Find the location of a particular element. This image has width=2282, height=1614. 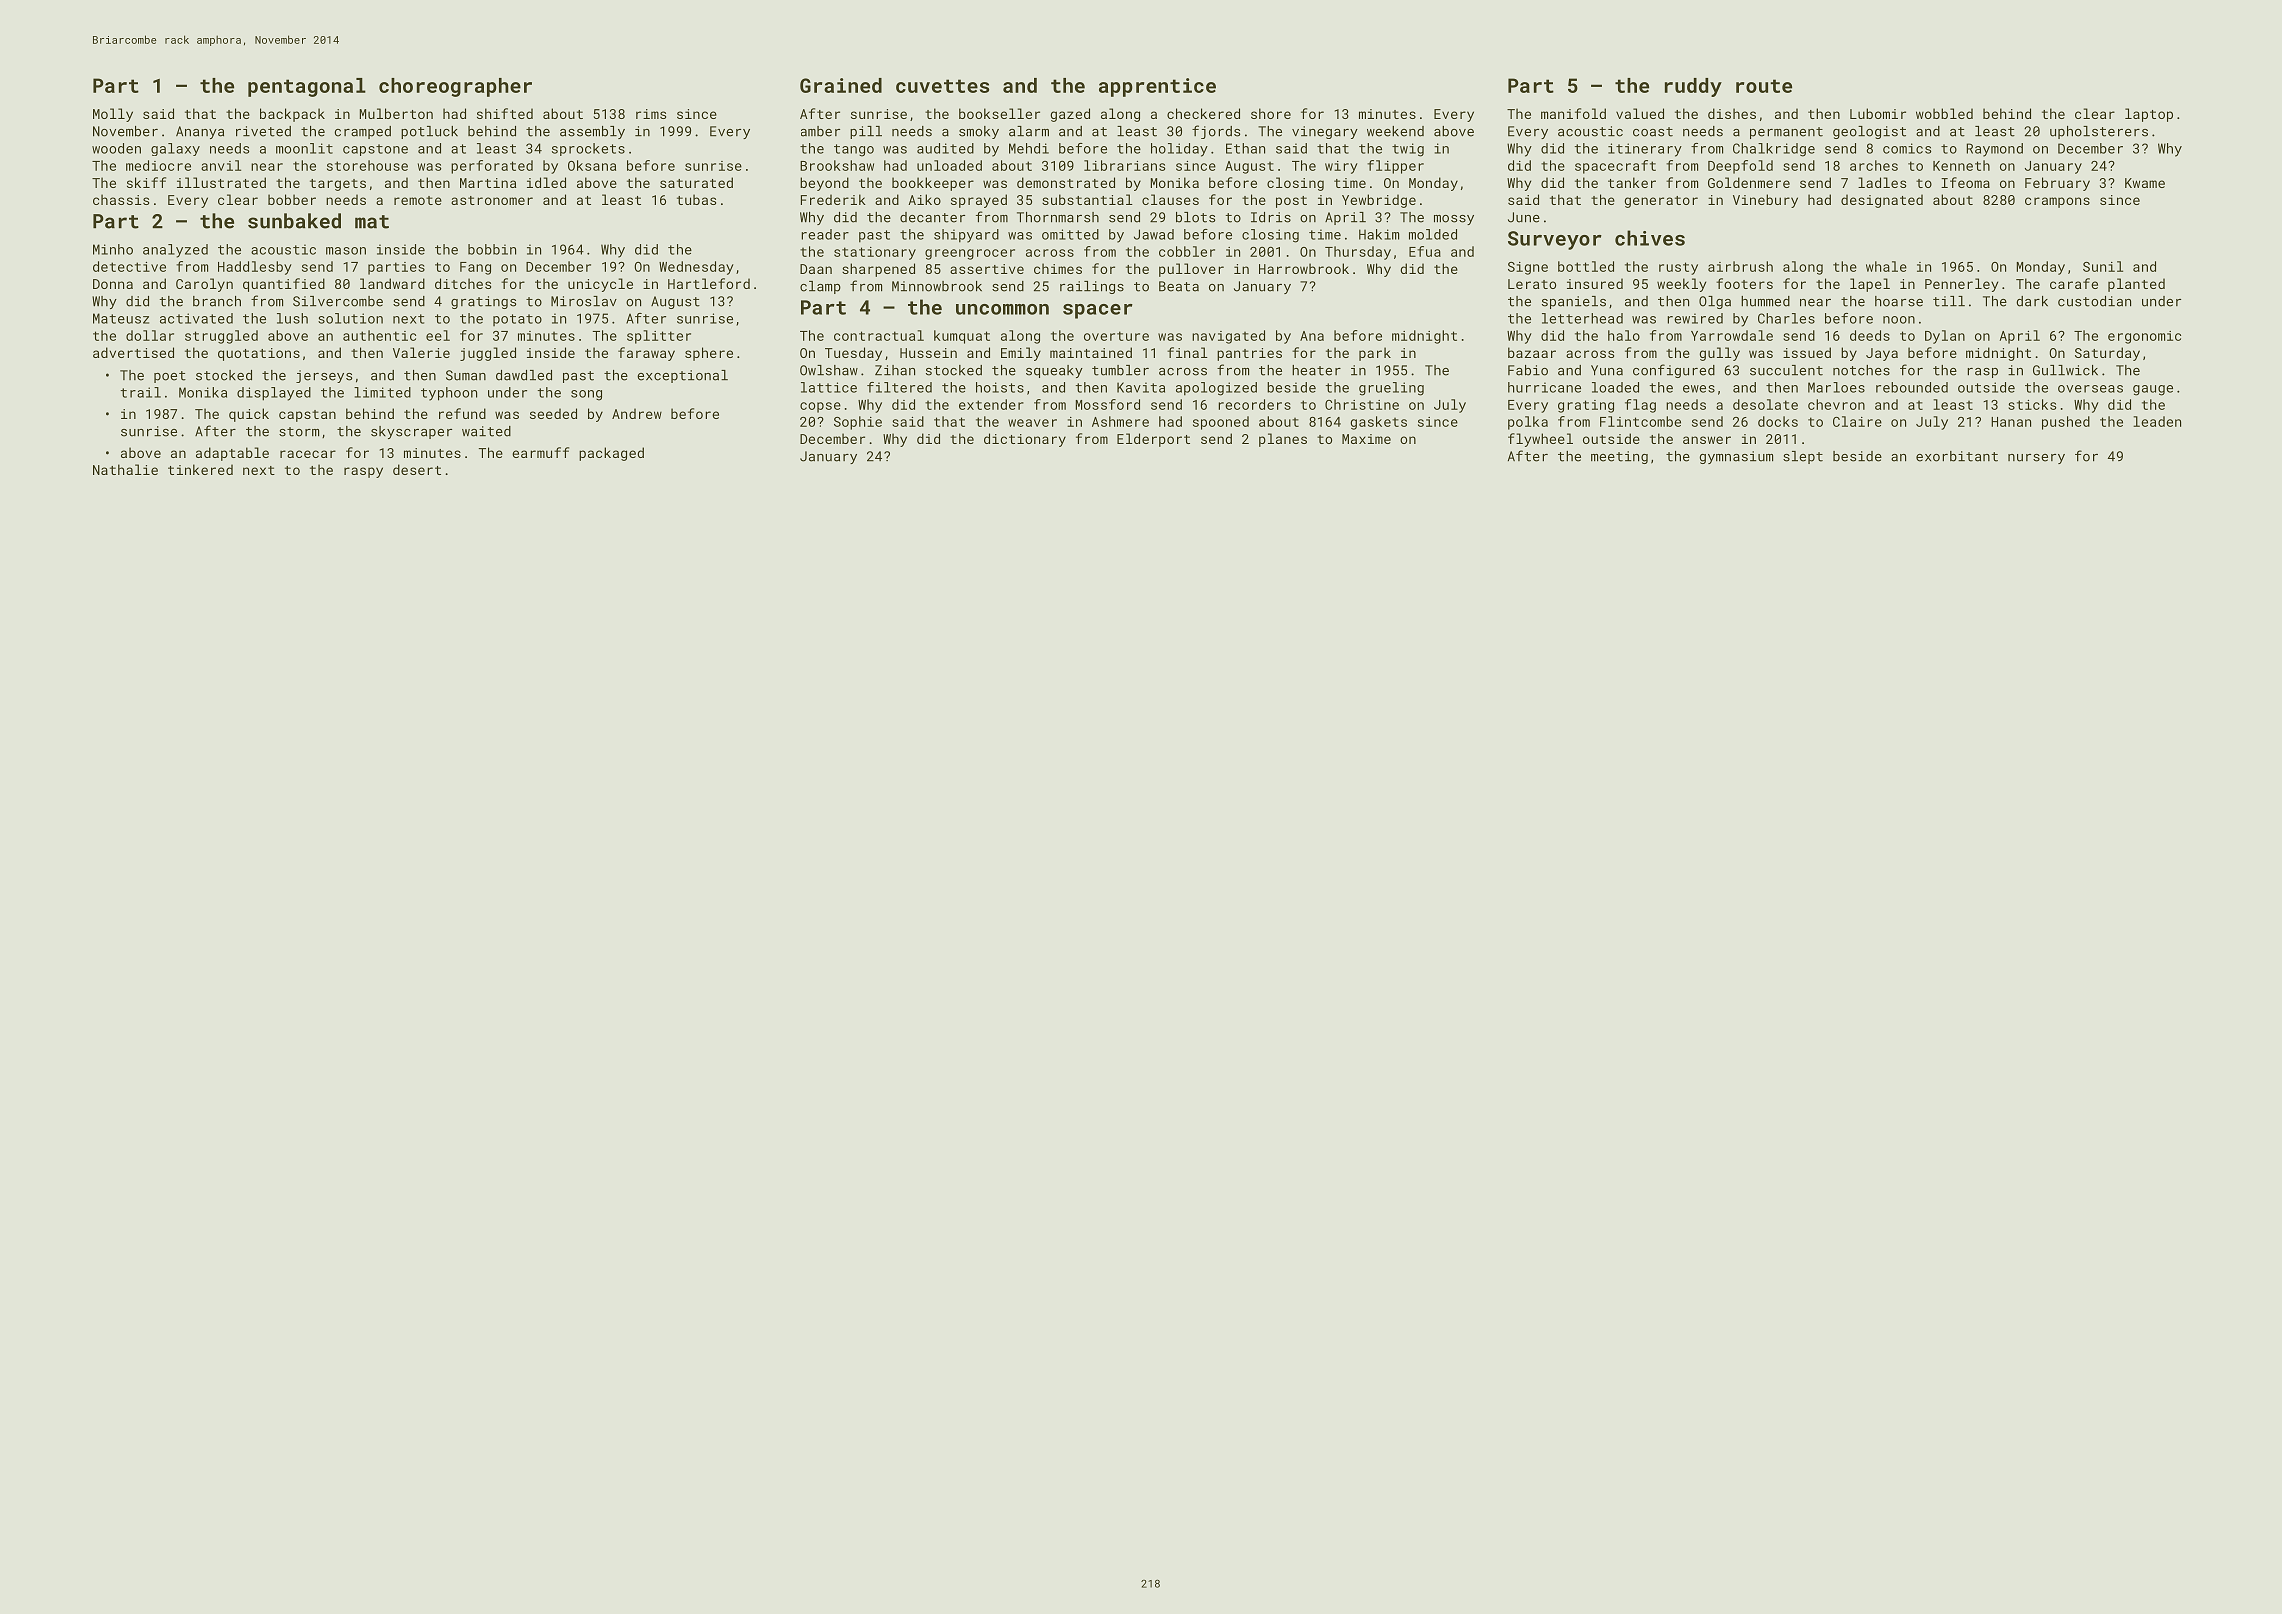

laptop is located at coordinates (2149, 115).
